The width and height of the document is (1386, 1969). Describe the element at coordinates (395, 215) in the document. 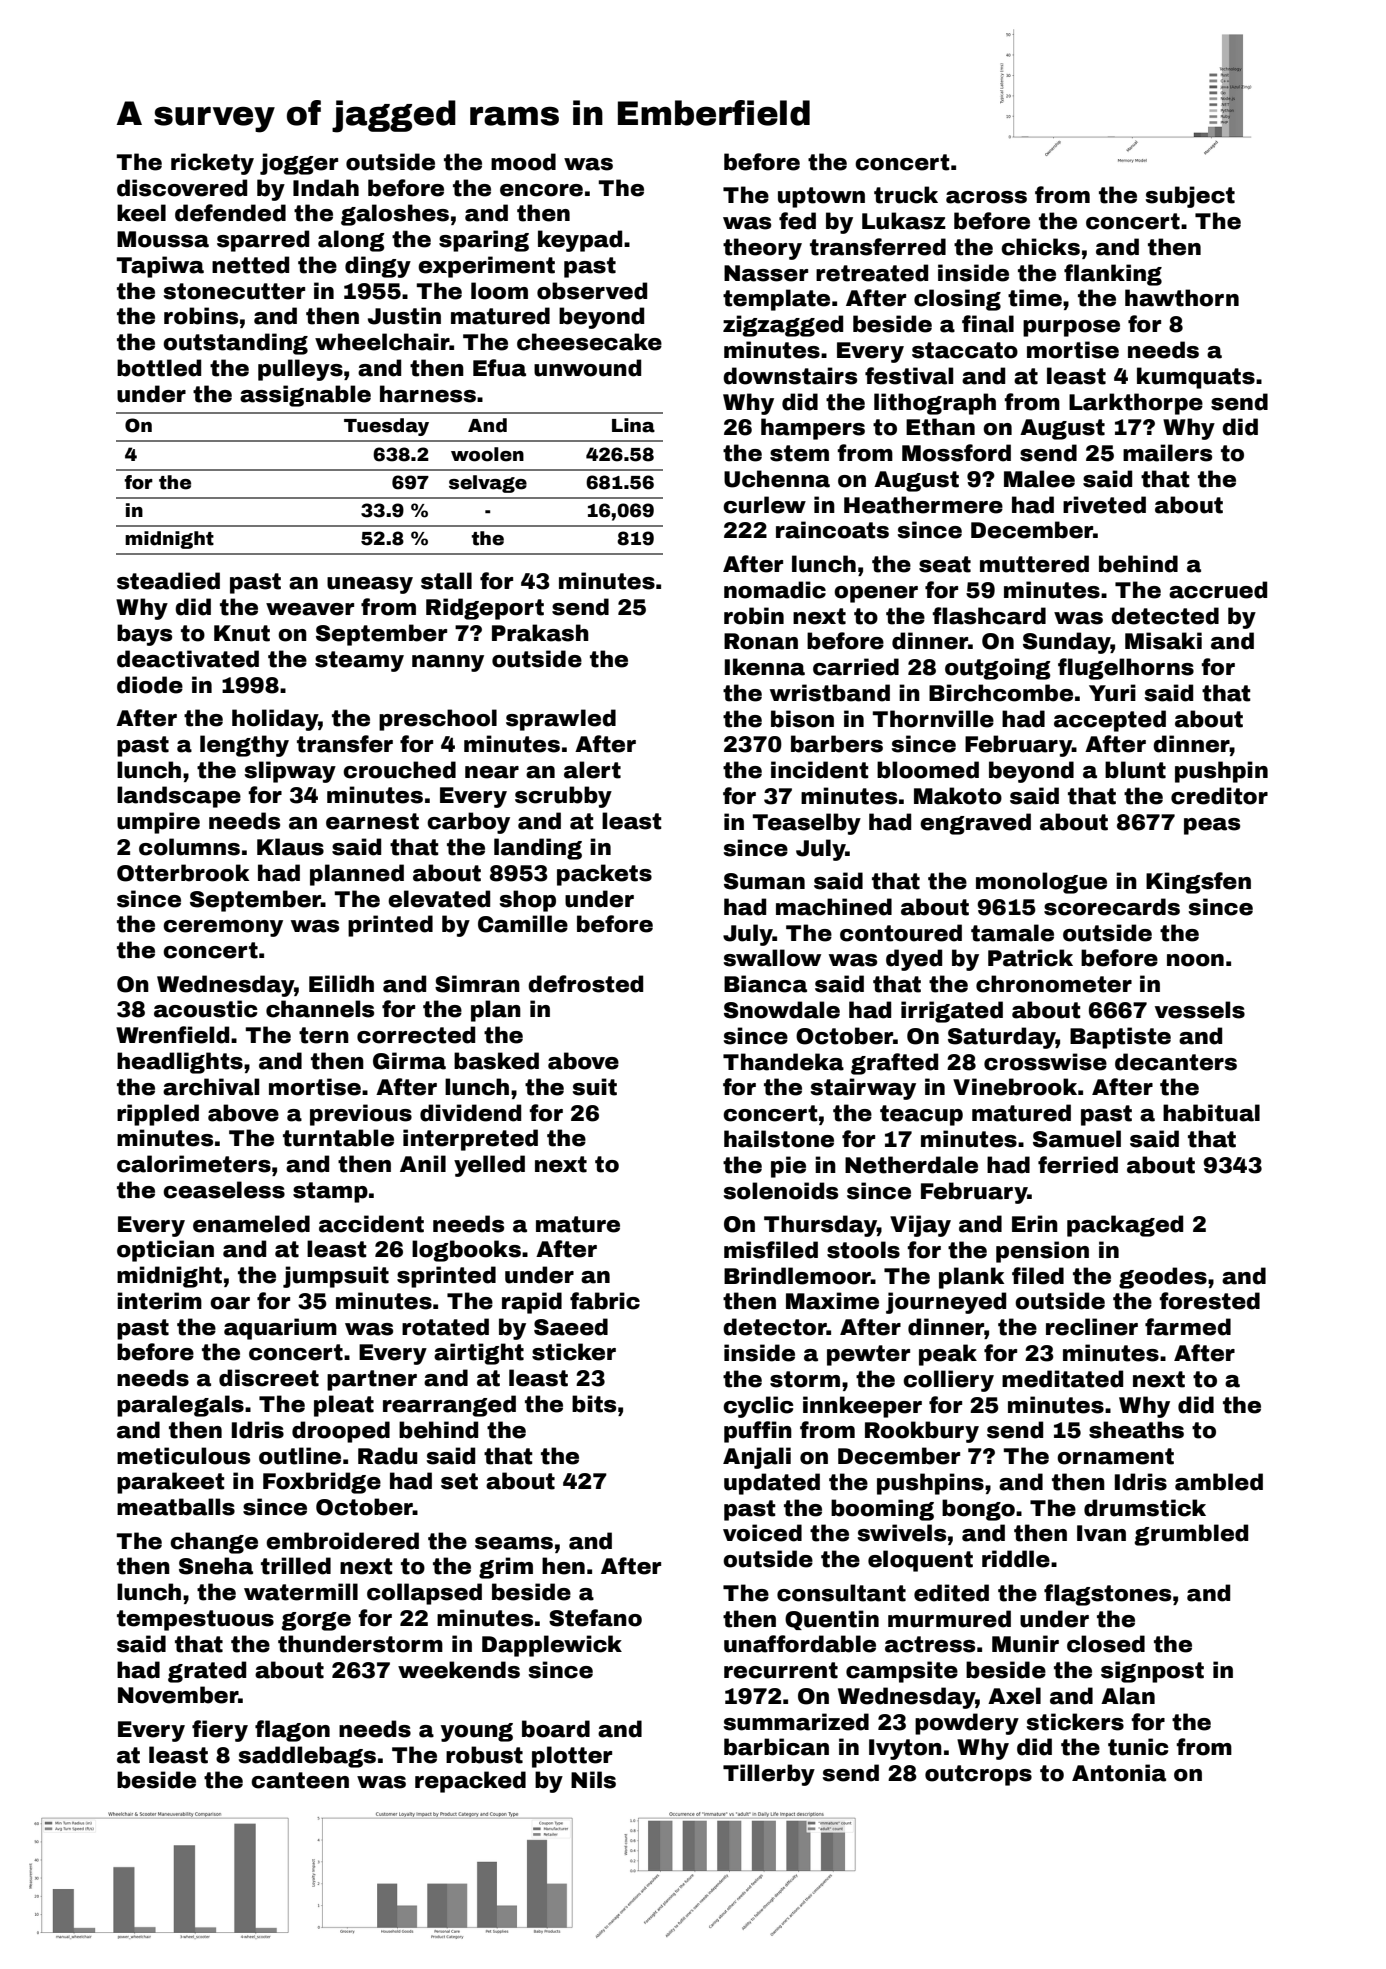

I see `galoshes` at that location.
